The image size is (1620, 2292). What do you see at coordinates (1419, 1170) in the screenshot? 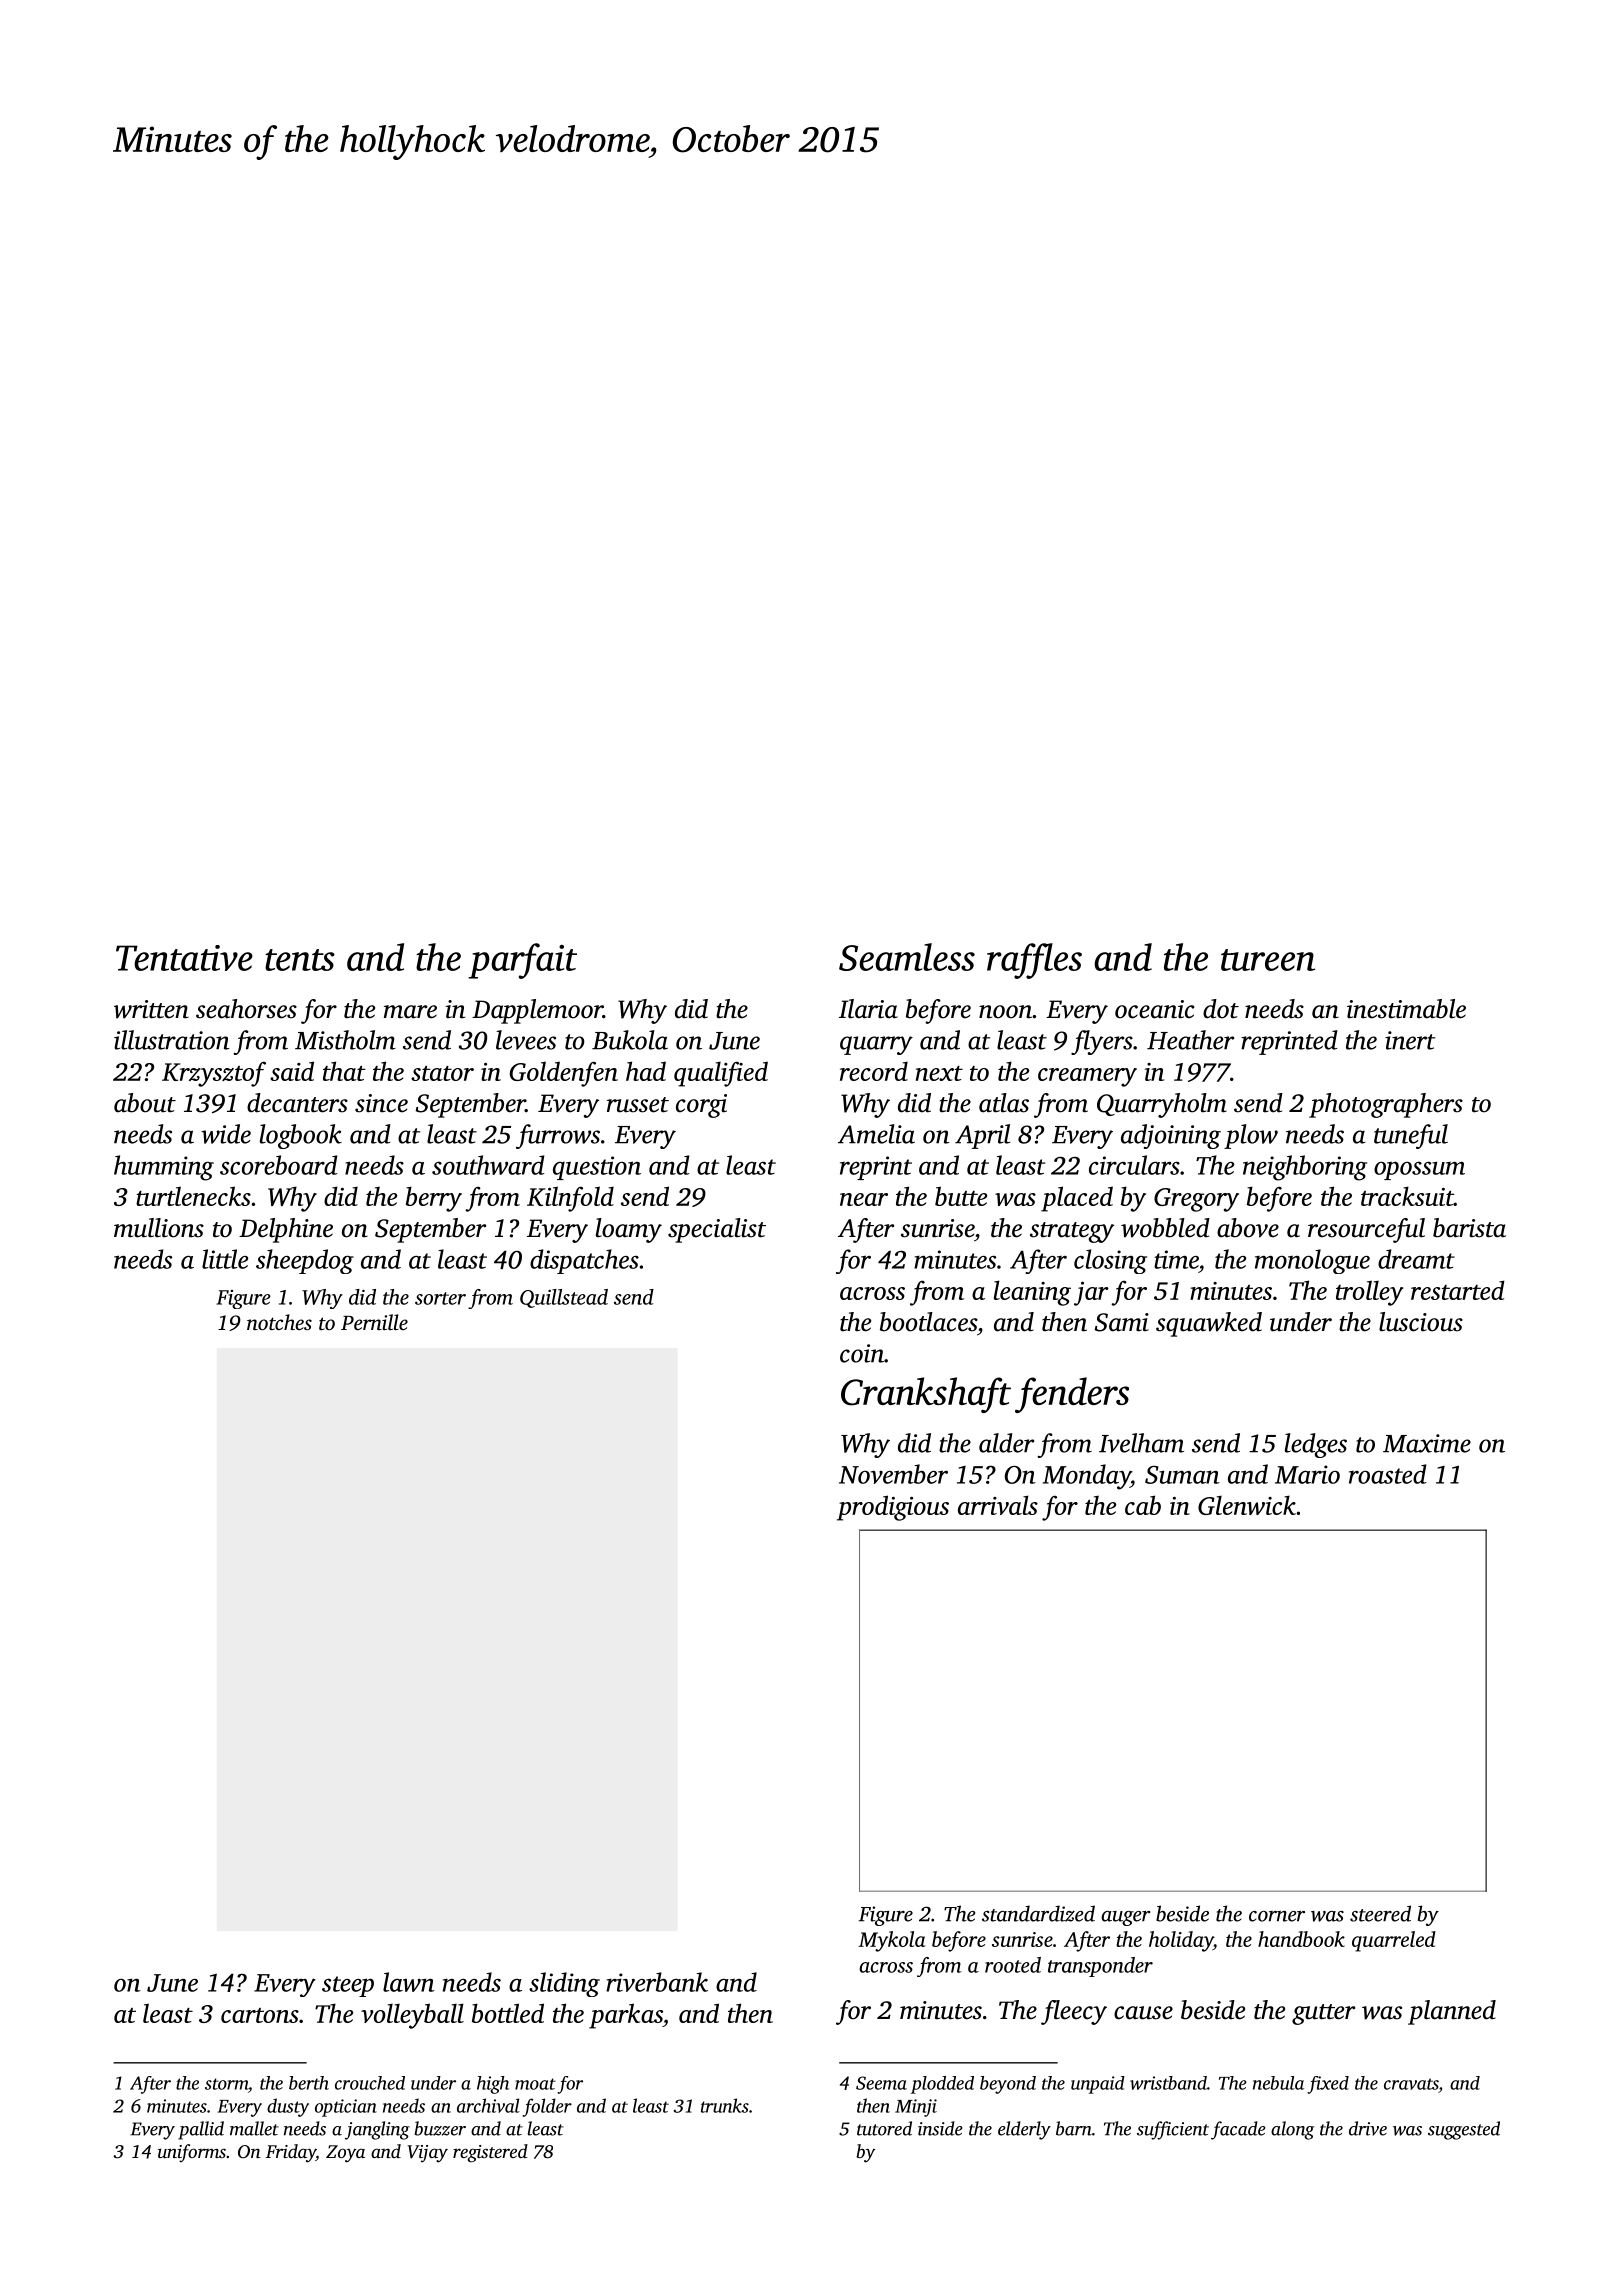
I see `opossum` at bounding box center [1419, 1170].
